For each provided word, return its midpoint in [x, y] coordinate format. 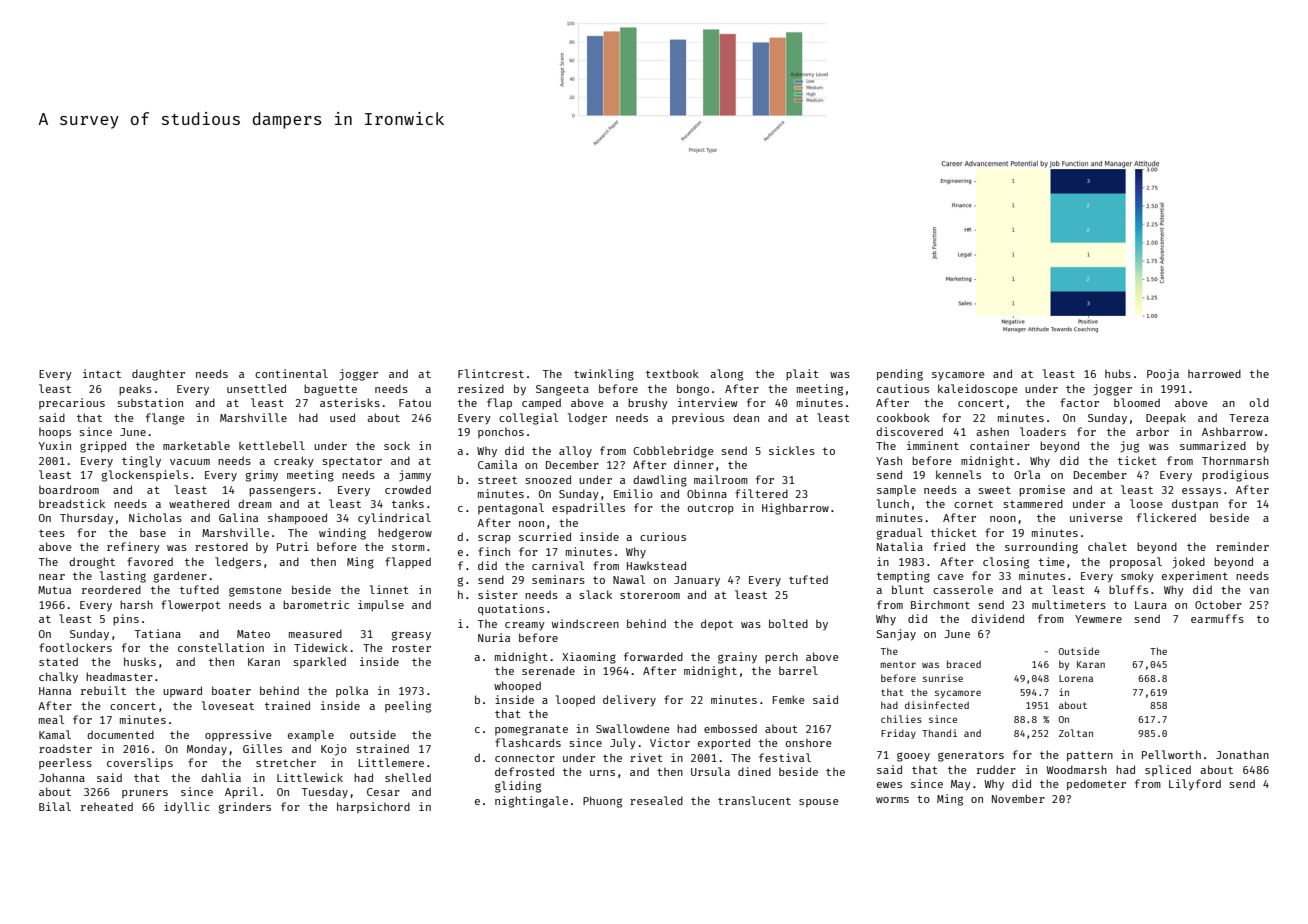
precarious [72, 403]
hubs [1118, 373]
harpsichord [373, 807]
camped [541, 403]
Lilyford [1195, 785]
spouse [819, 803]
